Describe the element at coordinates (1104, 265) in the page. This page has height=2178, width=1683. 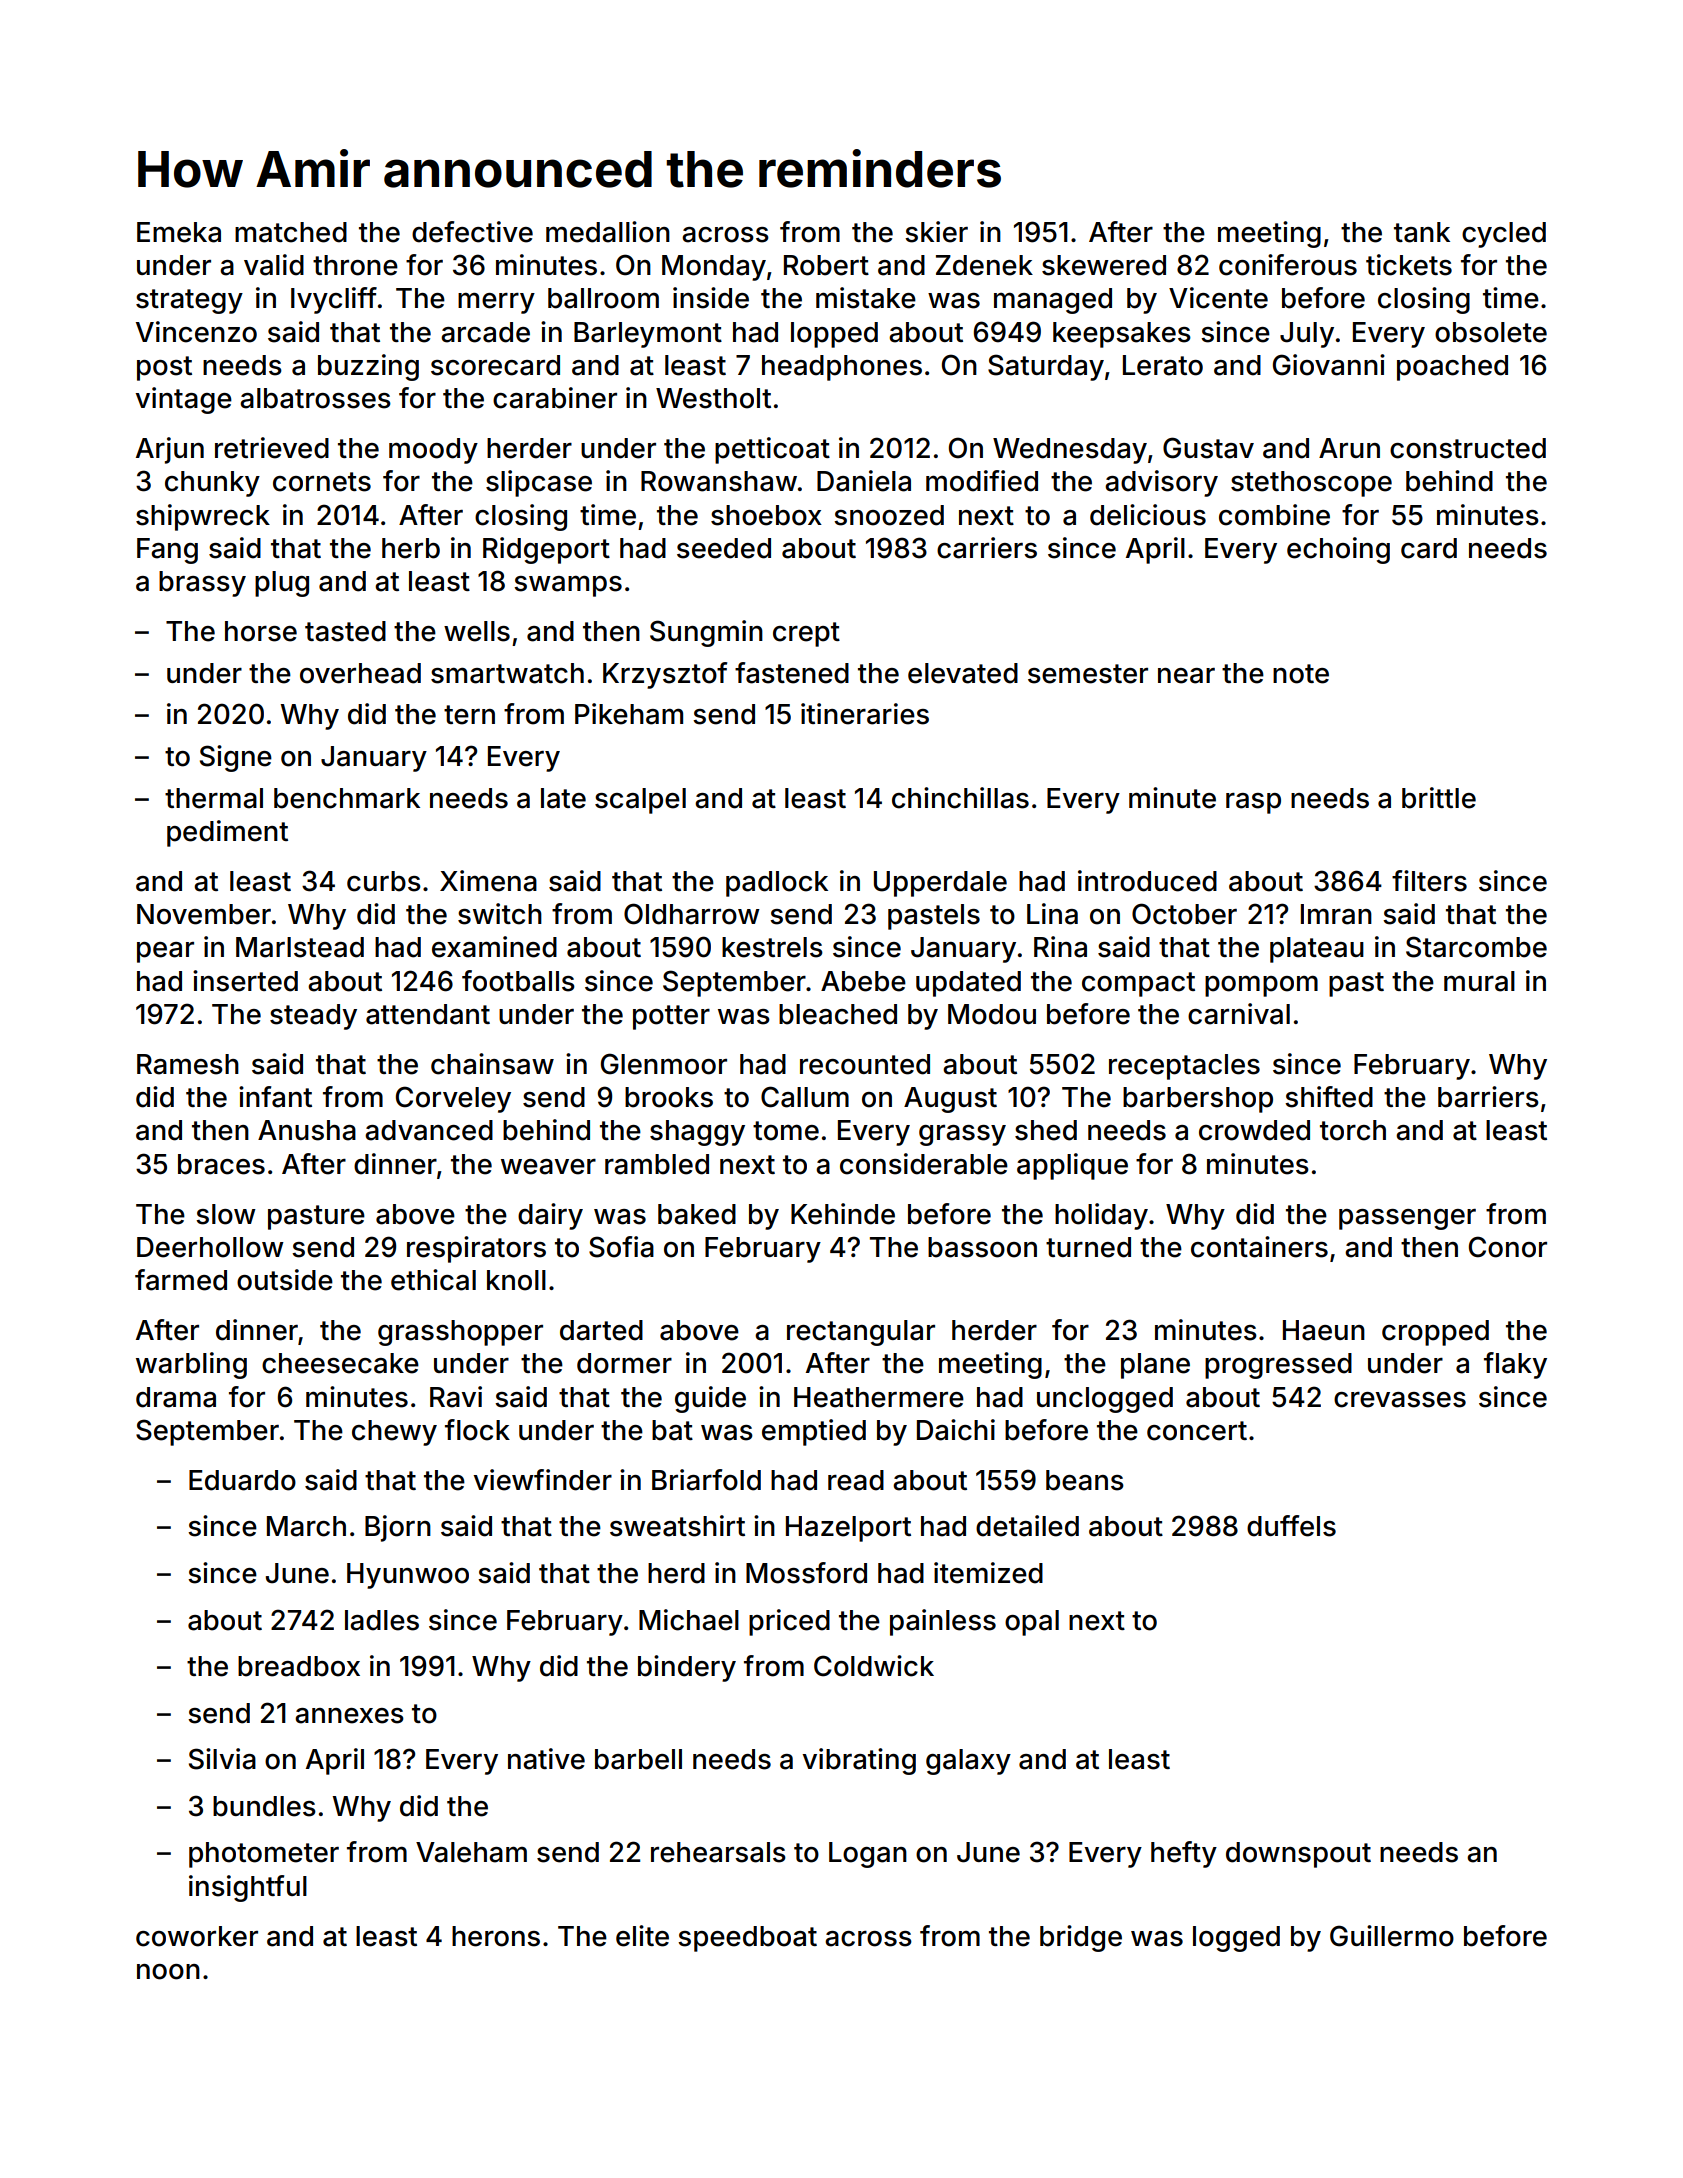
I see `skewered` at that location.
